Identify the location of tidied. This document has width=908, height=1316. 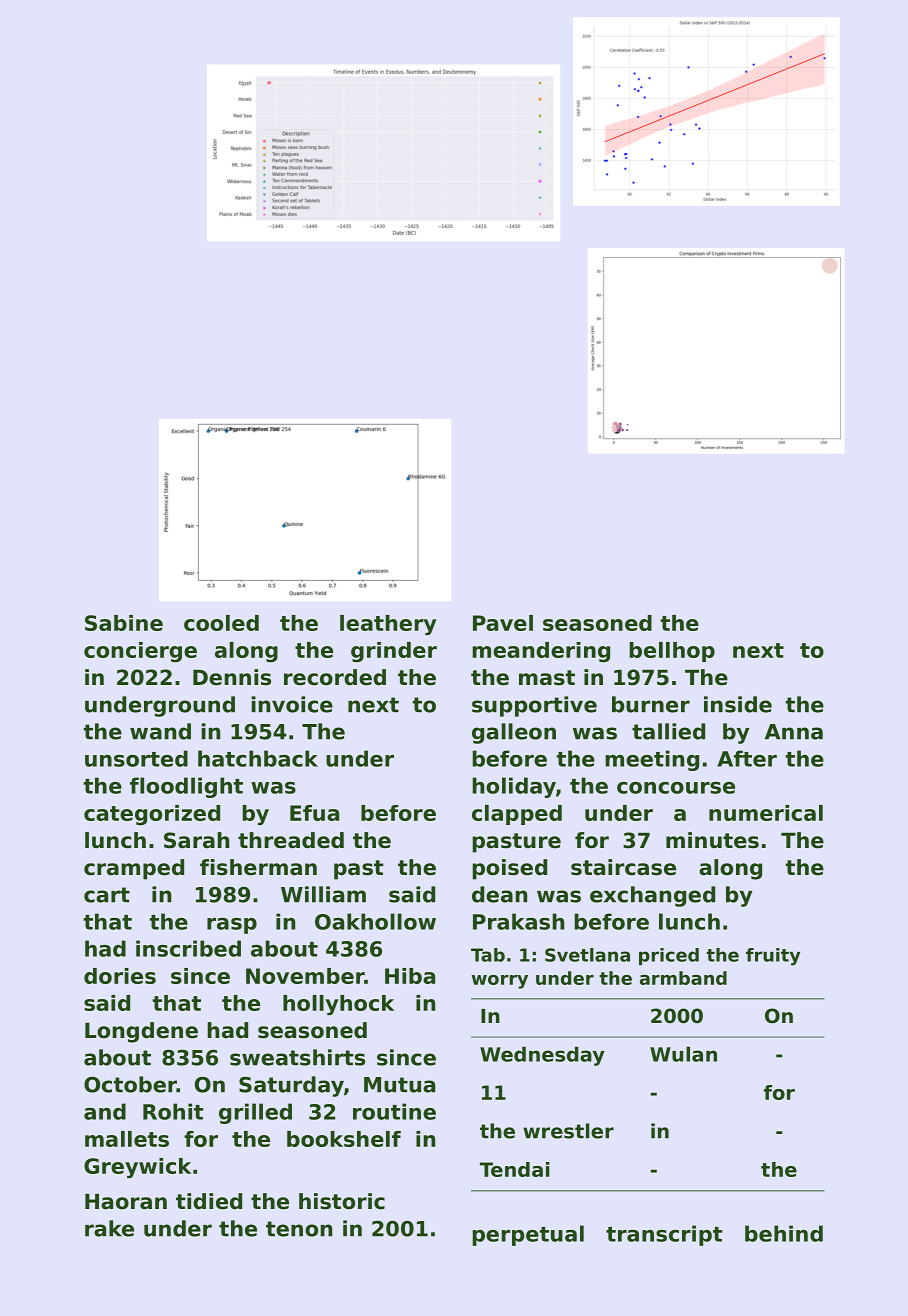
(209, 1201).
